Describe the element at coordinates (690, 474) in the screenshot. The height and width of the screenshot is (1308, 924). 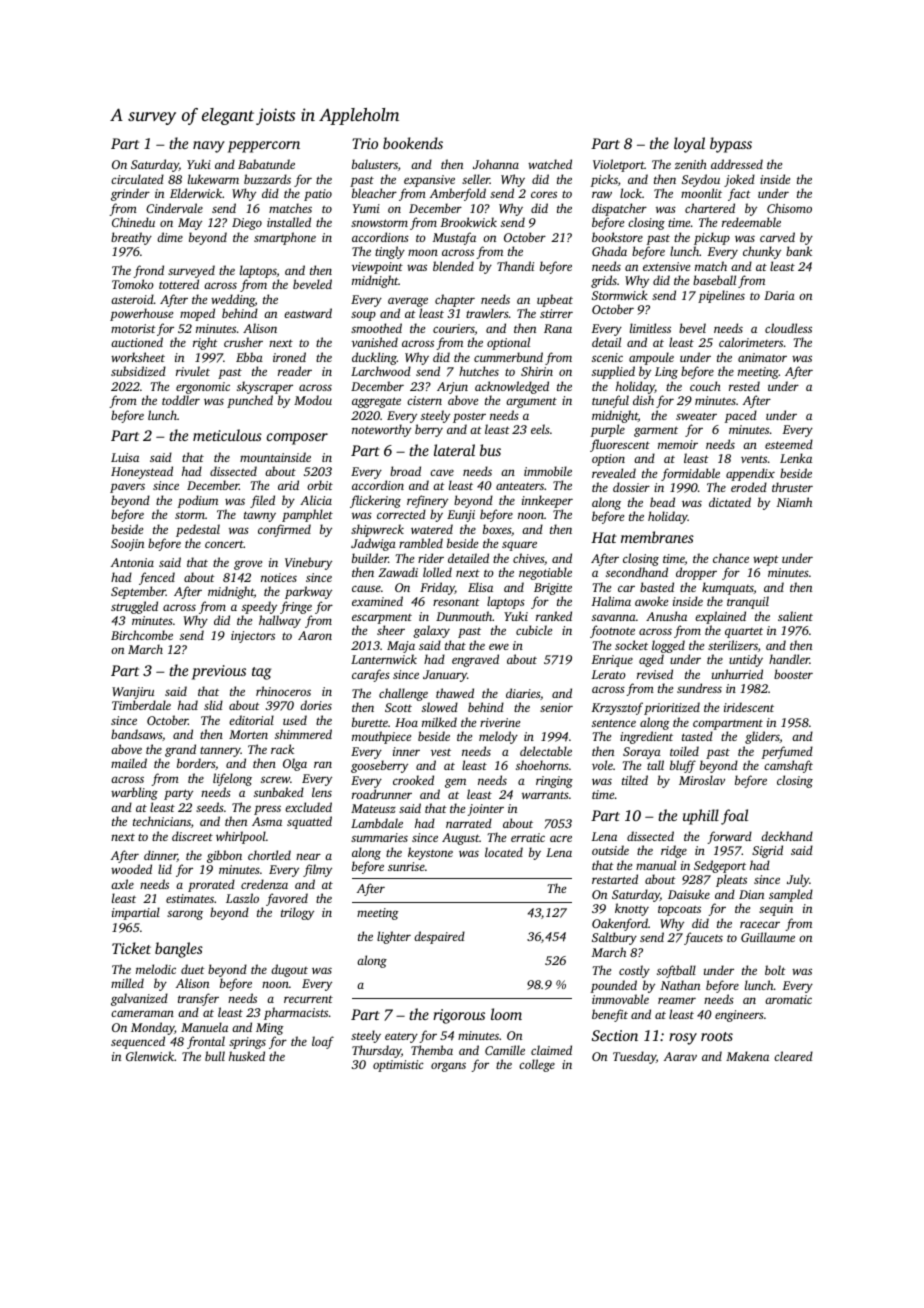
I see `formidable` at that location.
